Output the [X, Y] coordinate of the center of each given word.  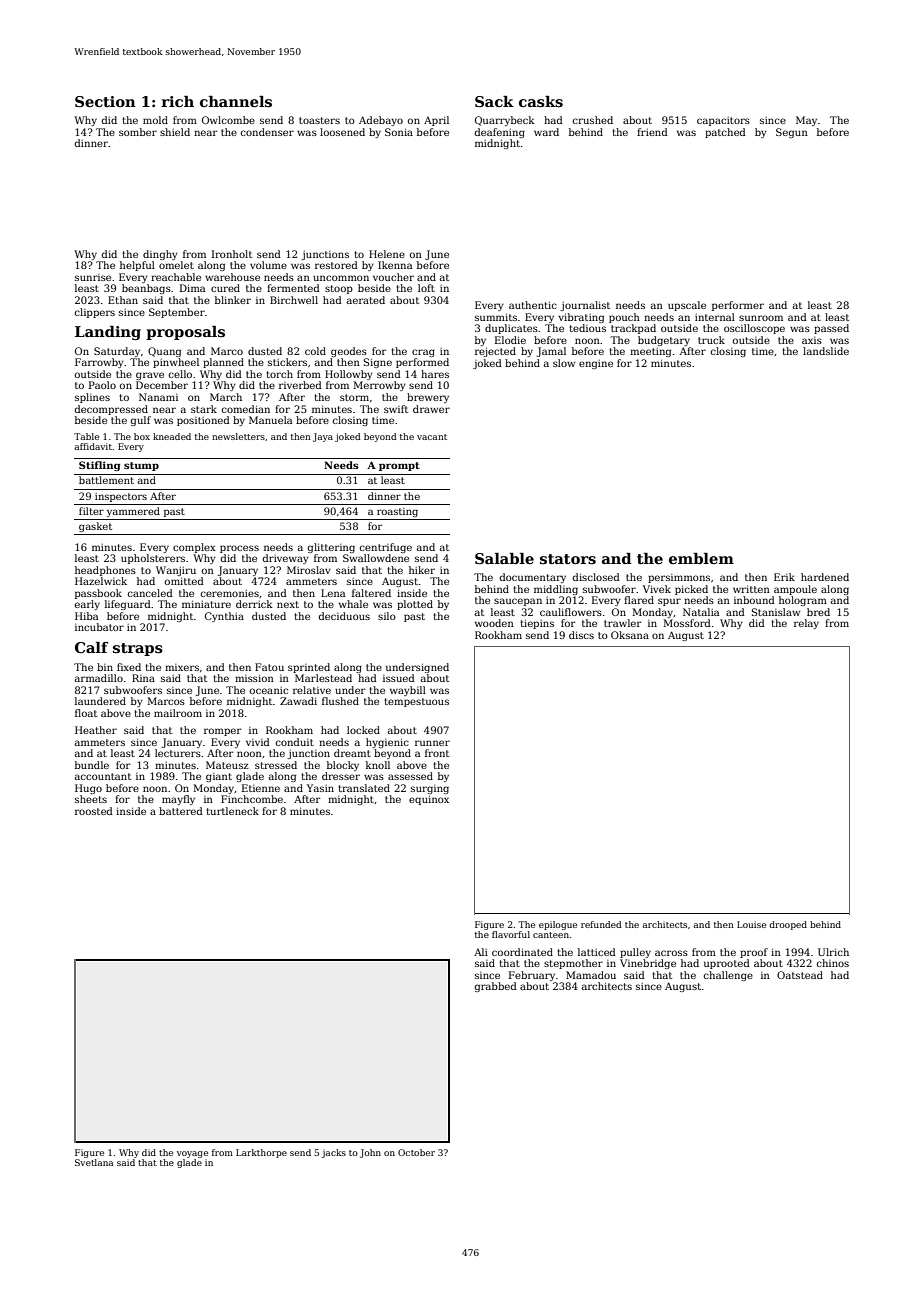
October [416, 1152]
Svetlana [94, 1162]
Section [105, 101]
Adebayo [381, 121]
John [370, 1153]
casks [541, 102]
